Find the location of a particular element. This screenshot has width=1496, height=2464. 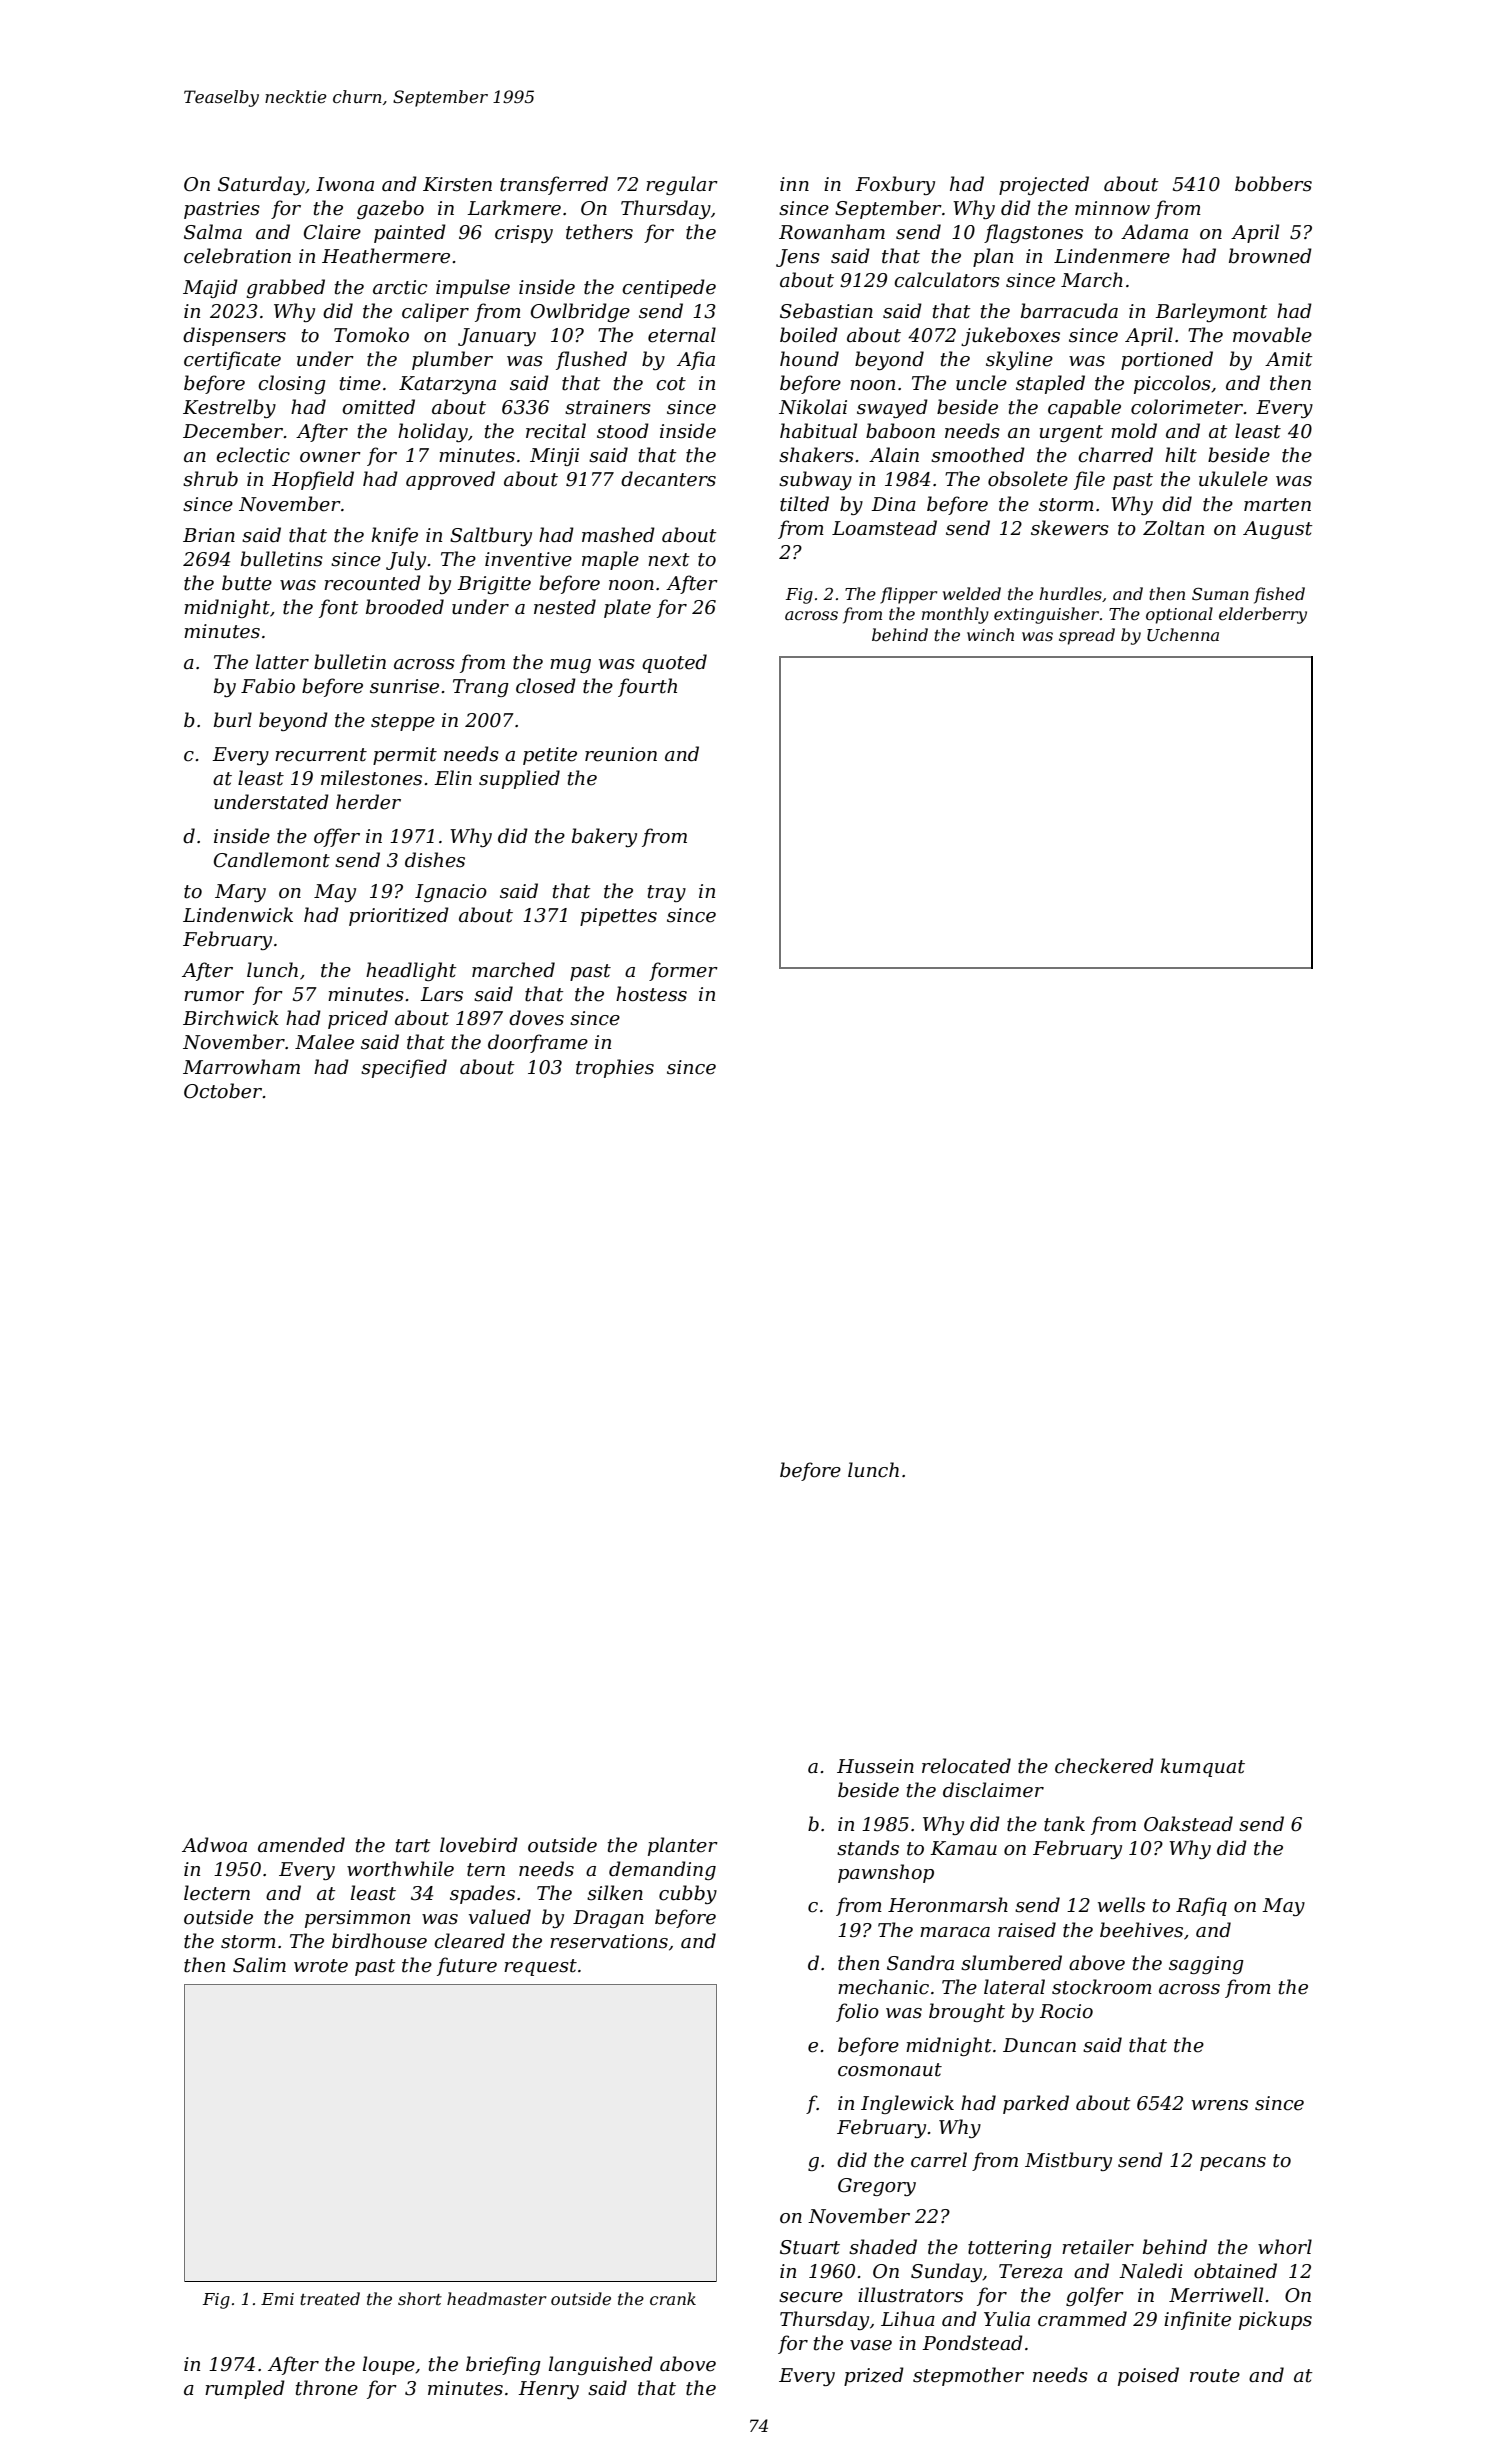

Oakstead is located at coordinates (1188, 1824).
